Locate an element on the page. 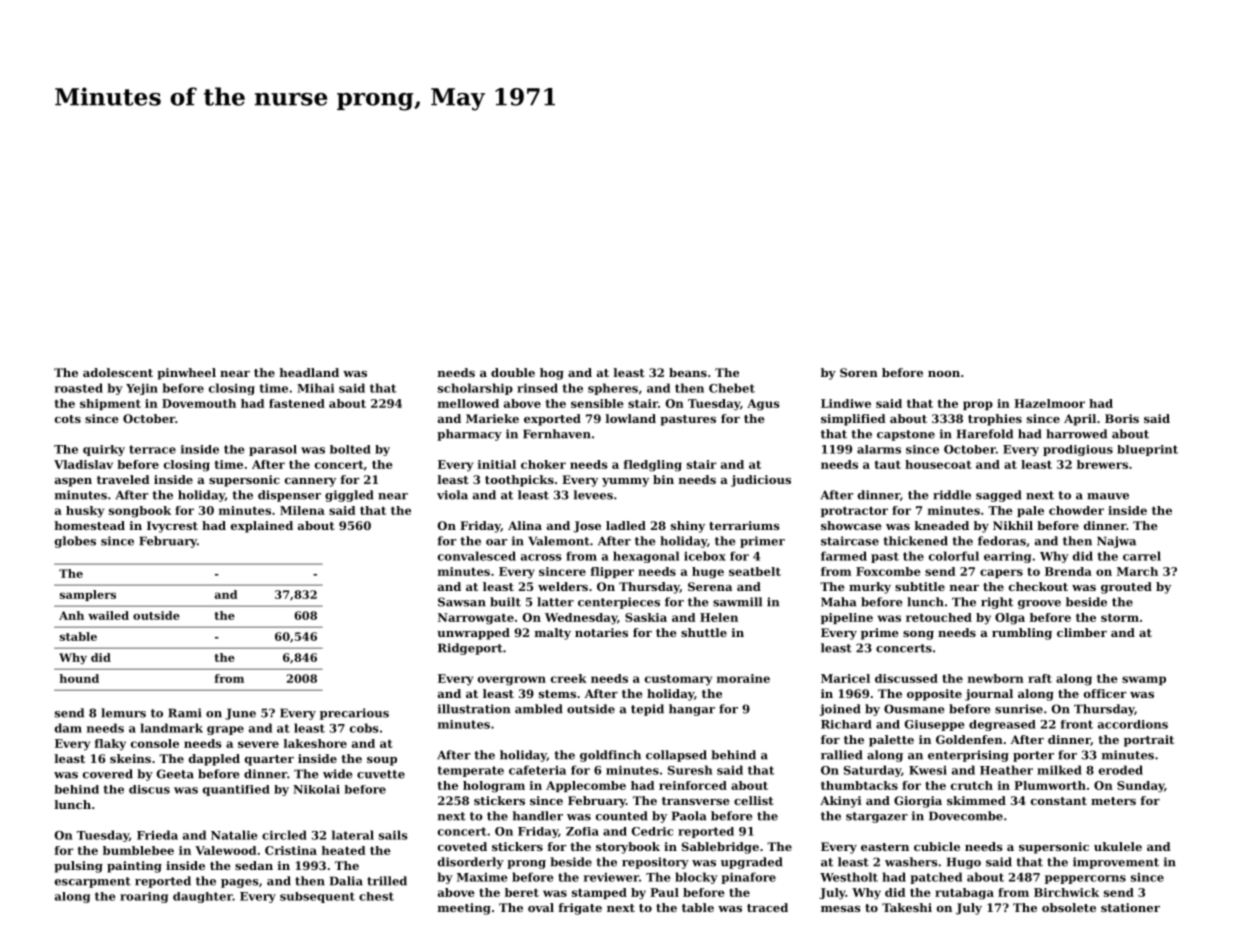  sedan is located at coordinates (254, 865).
